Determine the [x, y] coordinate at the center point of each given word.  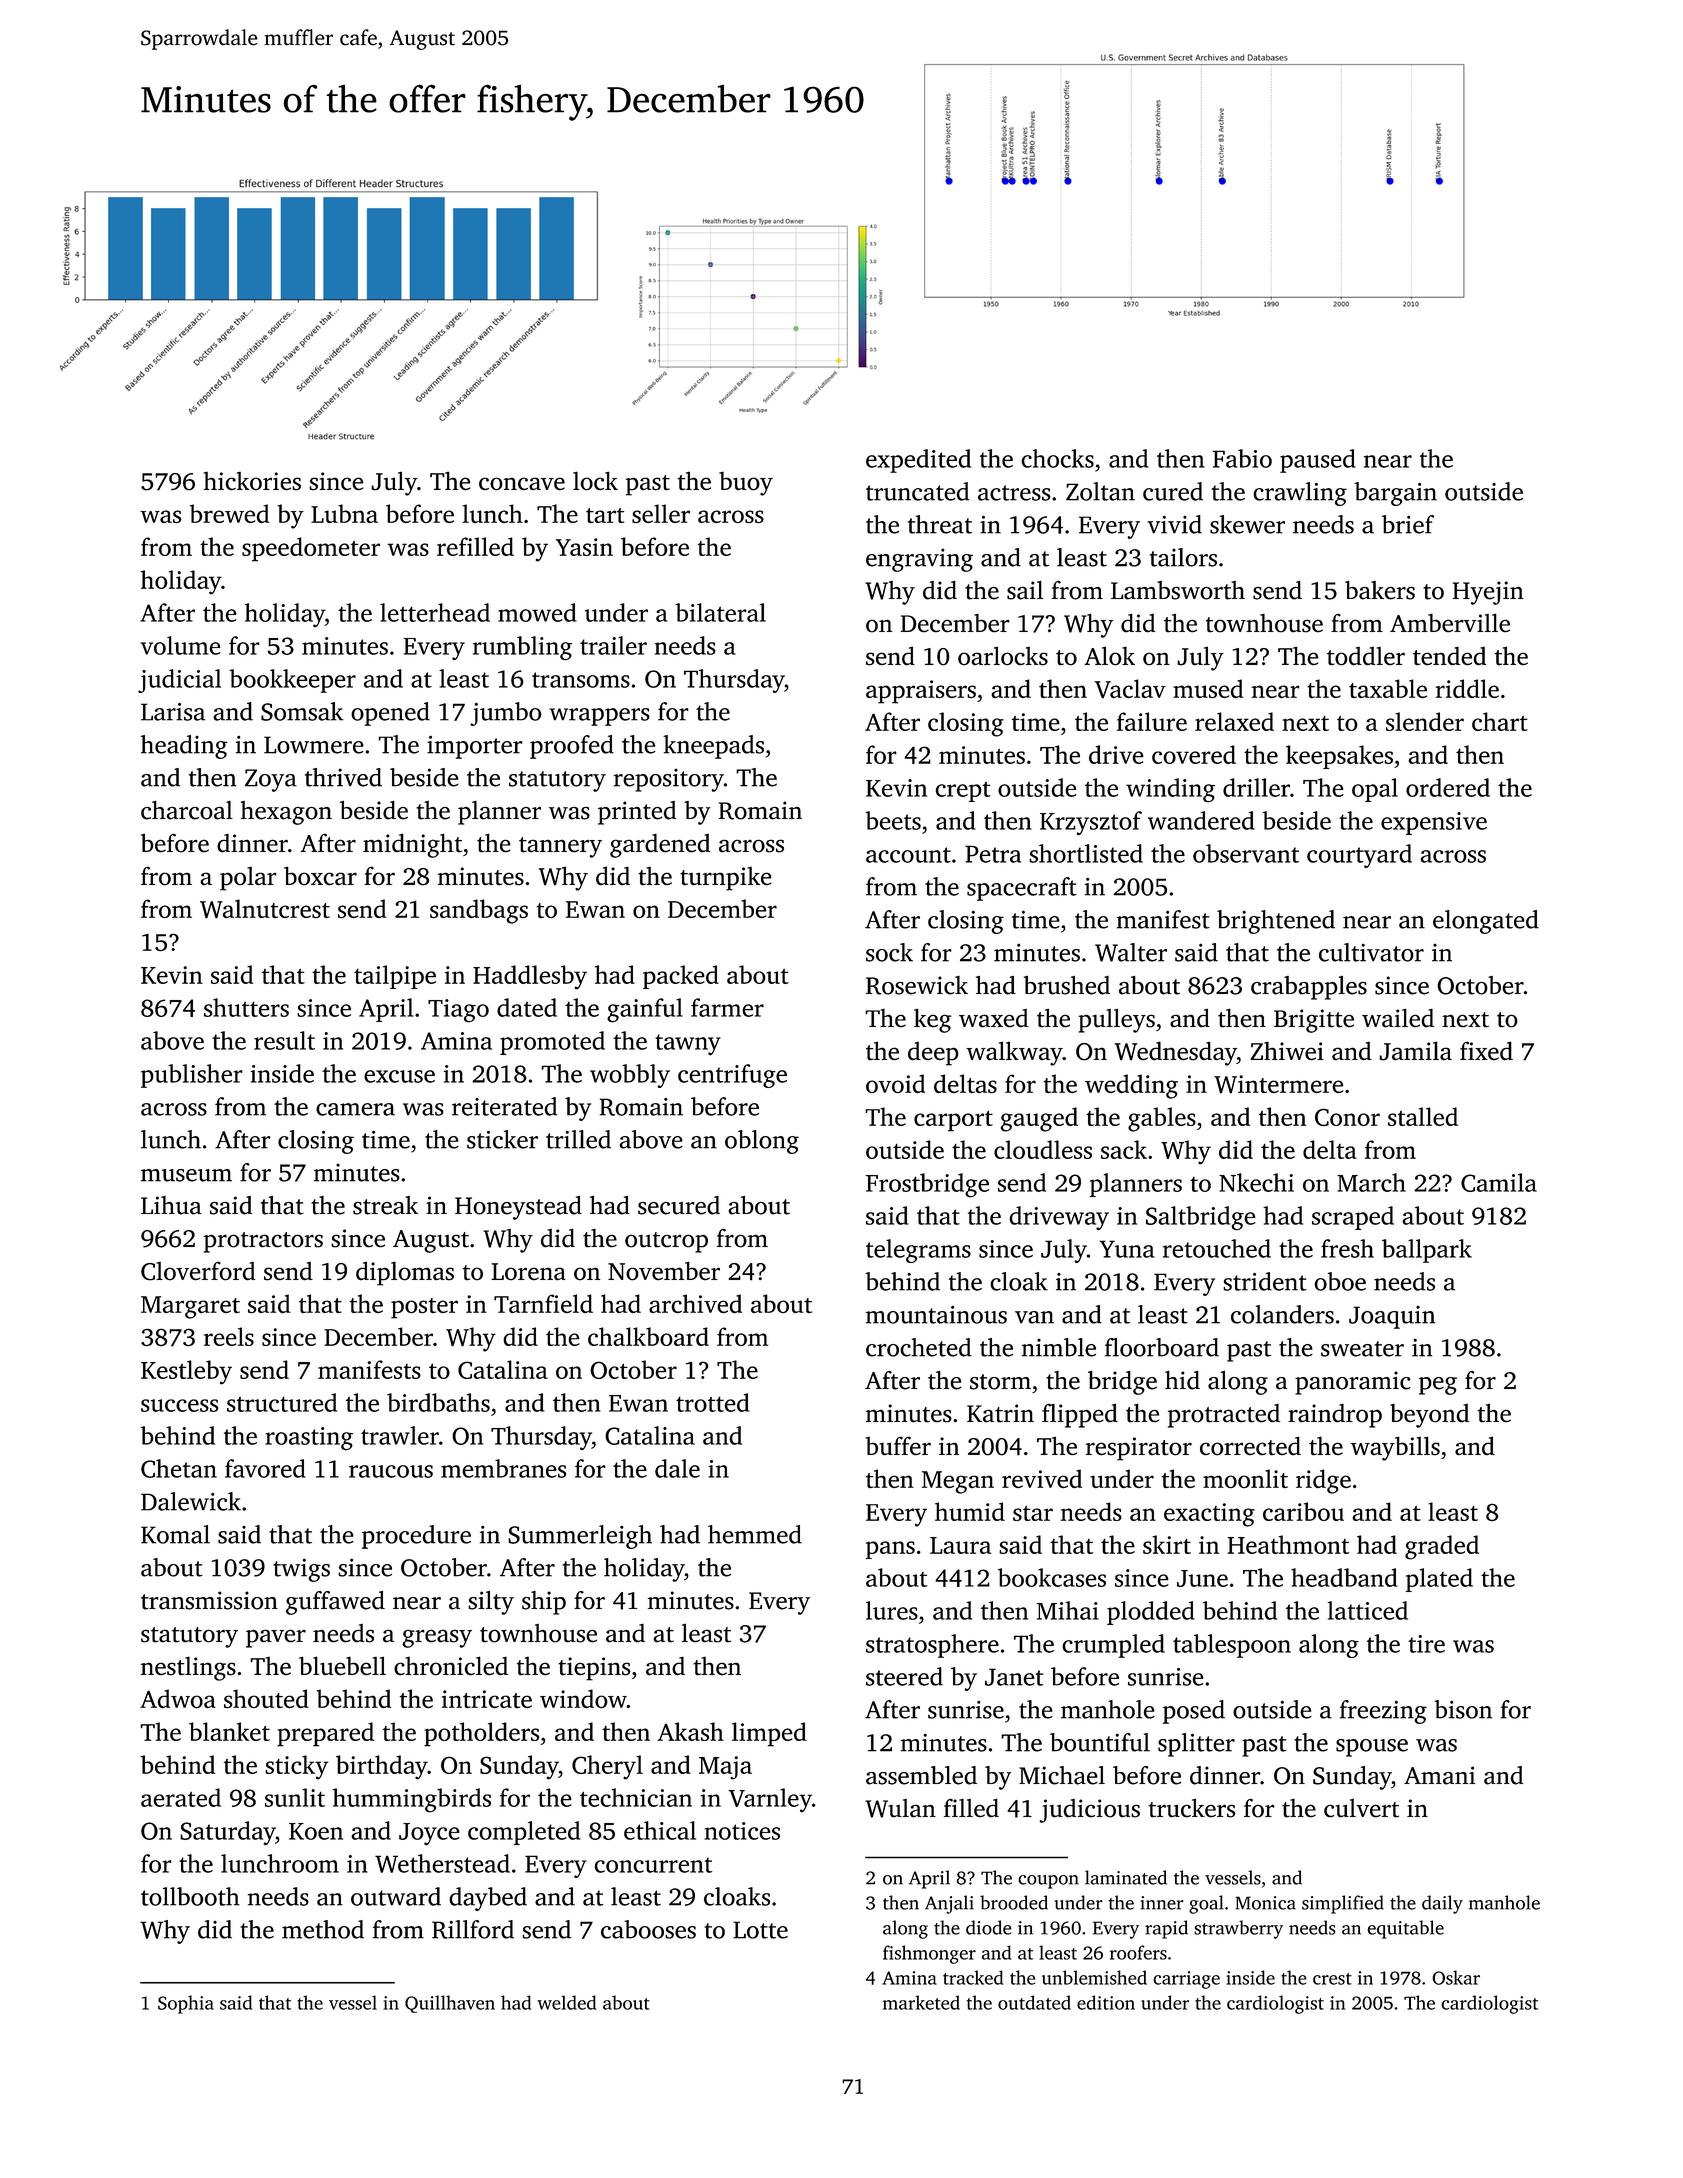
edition [1106, 2002]
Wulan [900, 1808]
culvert [1361, 1808]
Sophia [186, 2004]
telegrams [918, 1251]
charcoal [187, 810]
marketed [921, 2002]
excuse [399, 1076]
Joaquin [1392, 1317]
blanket [229, 1731]
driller [1256, 787]
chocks [1057, 458]
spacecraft [1022, 889]
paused [1318, 461]
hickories [252, 481]
